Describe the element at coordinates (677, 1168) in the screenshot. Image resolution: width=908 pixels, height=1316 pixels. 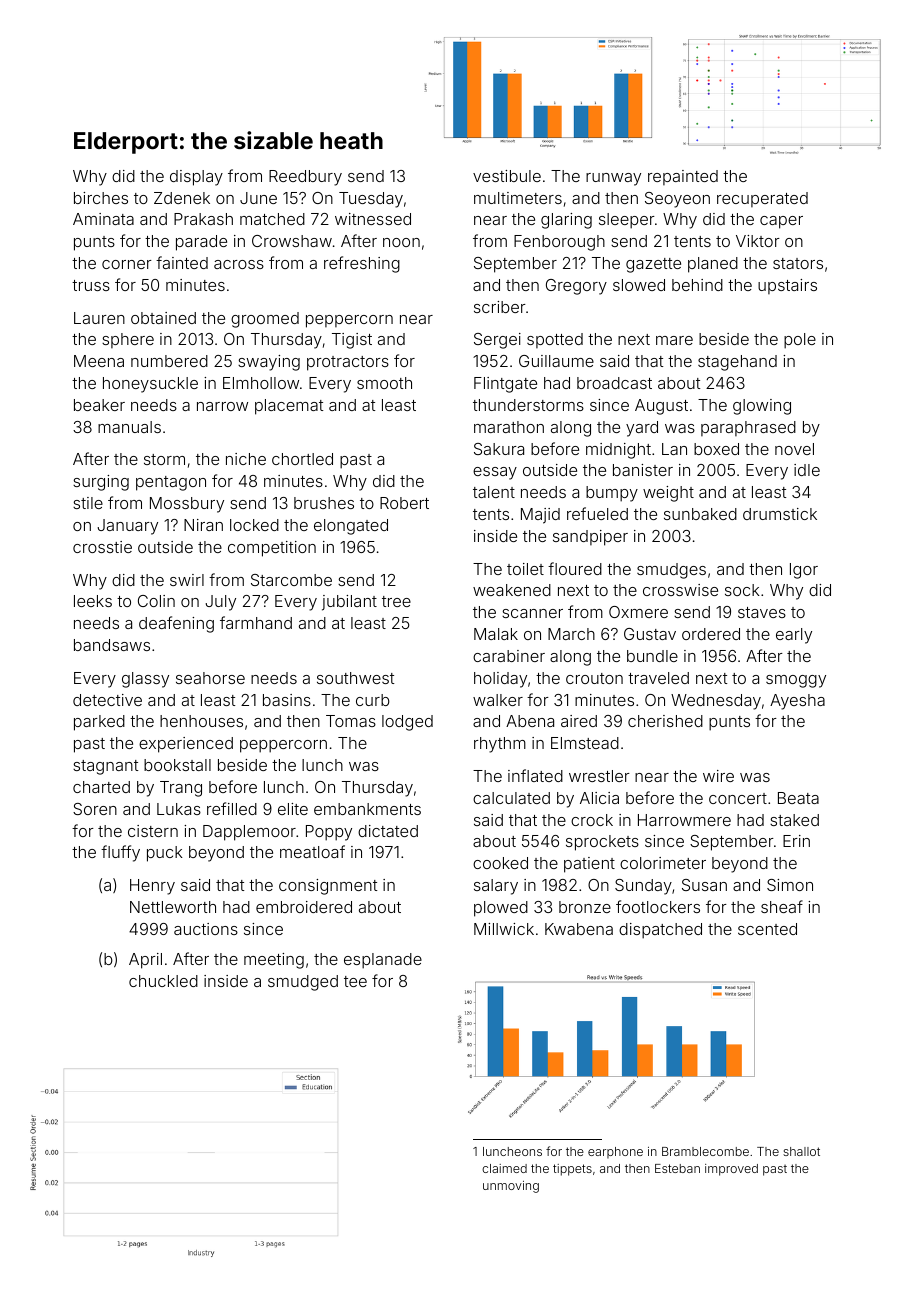
I see `Esteban` at that location.
